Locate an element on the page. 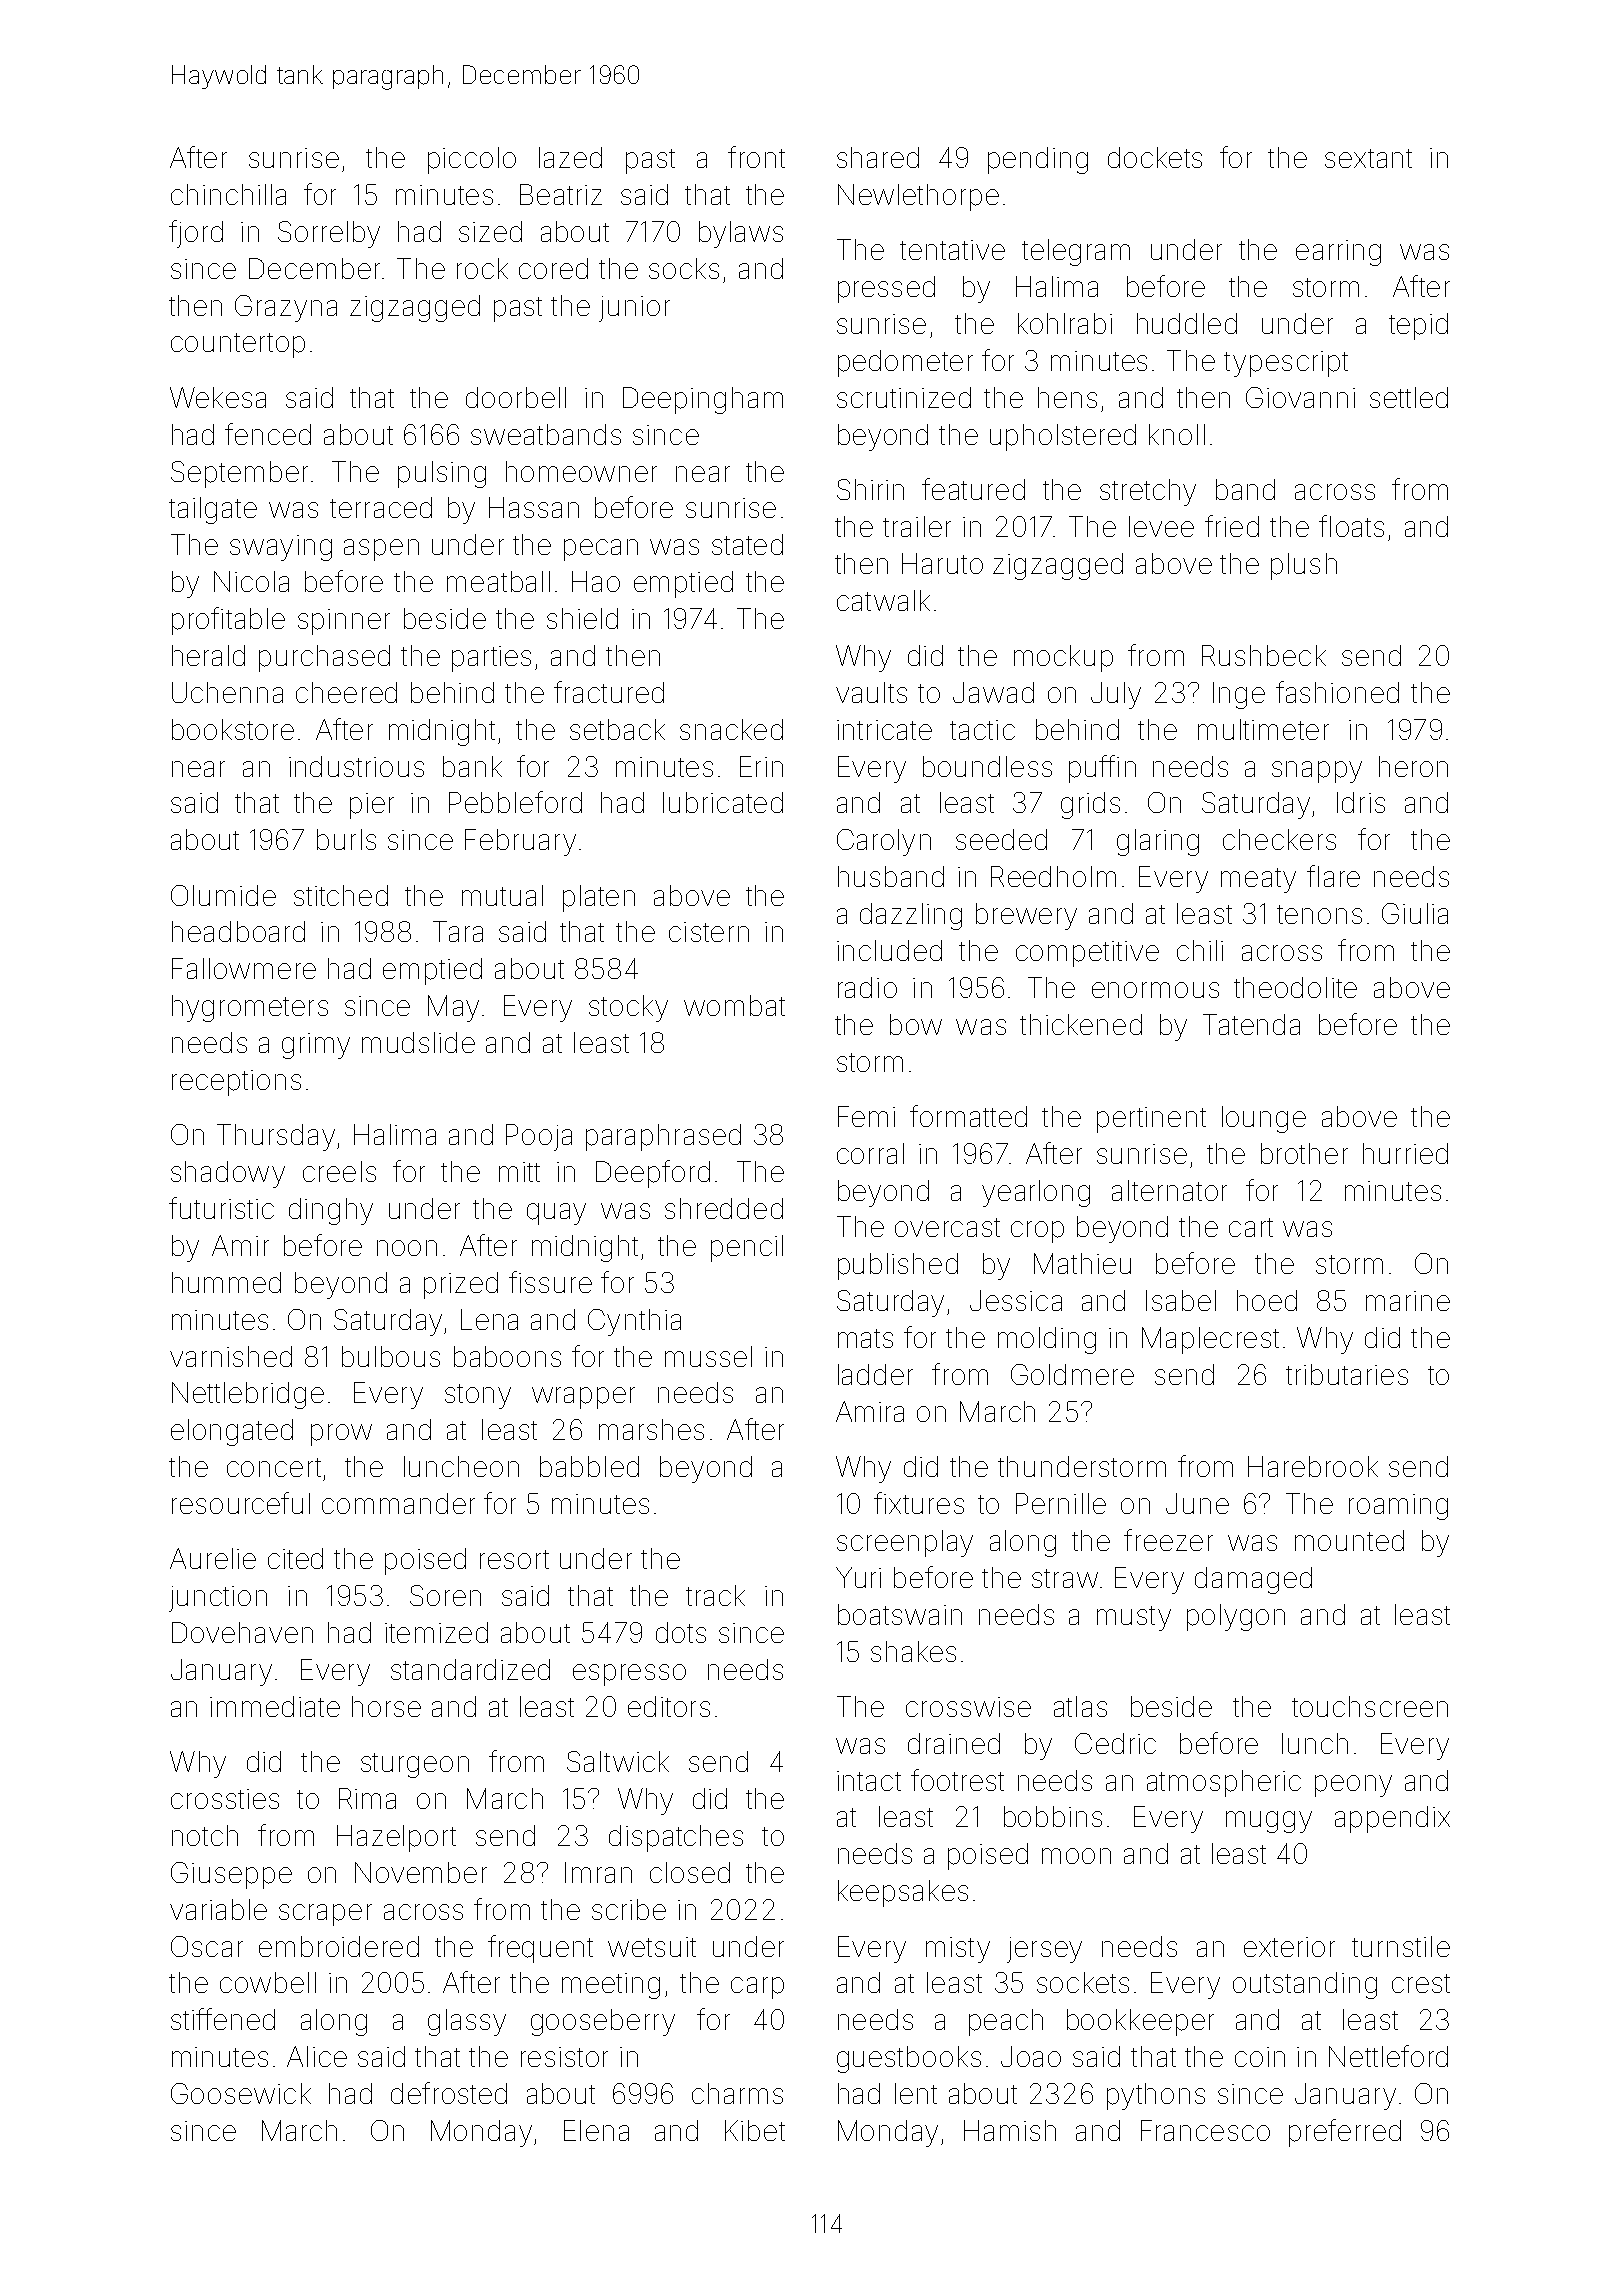  stiffened is located at coordinates (223, 2019).
